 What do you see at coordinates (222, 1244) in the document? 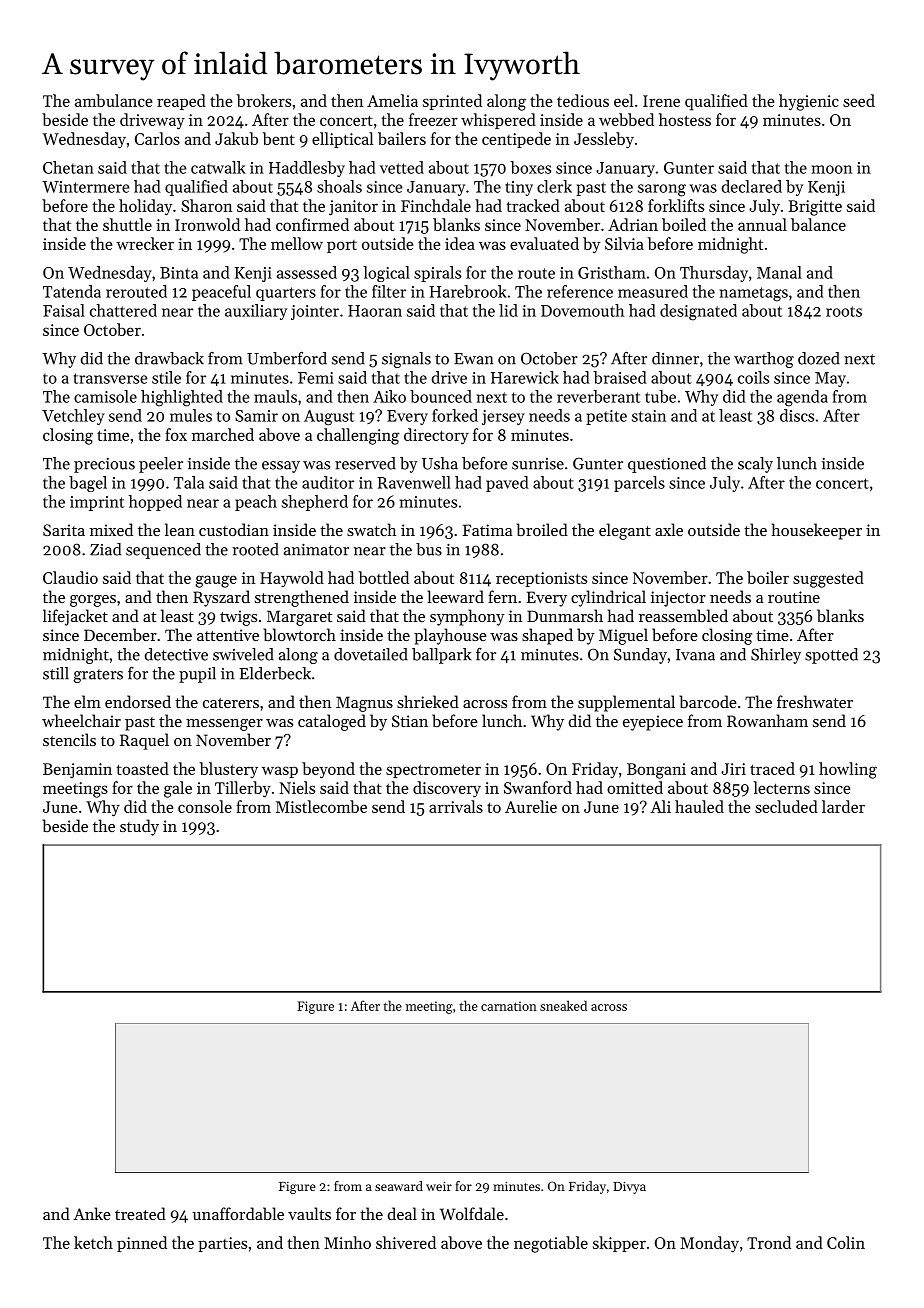
I see `parties` at bounding box center [222, 1244].
